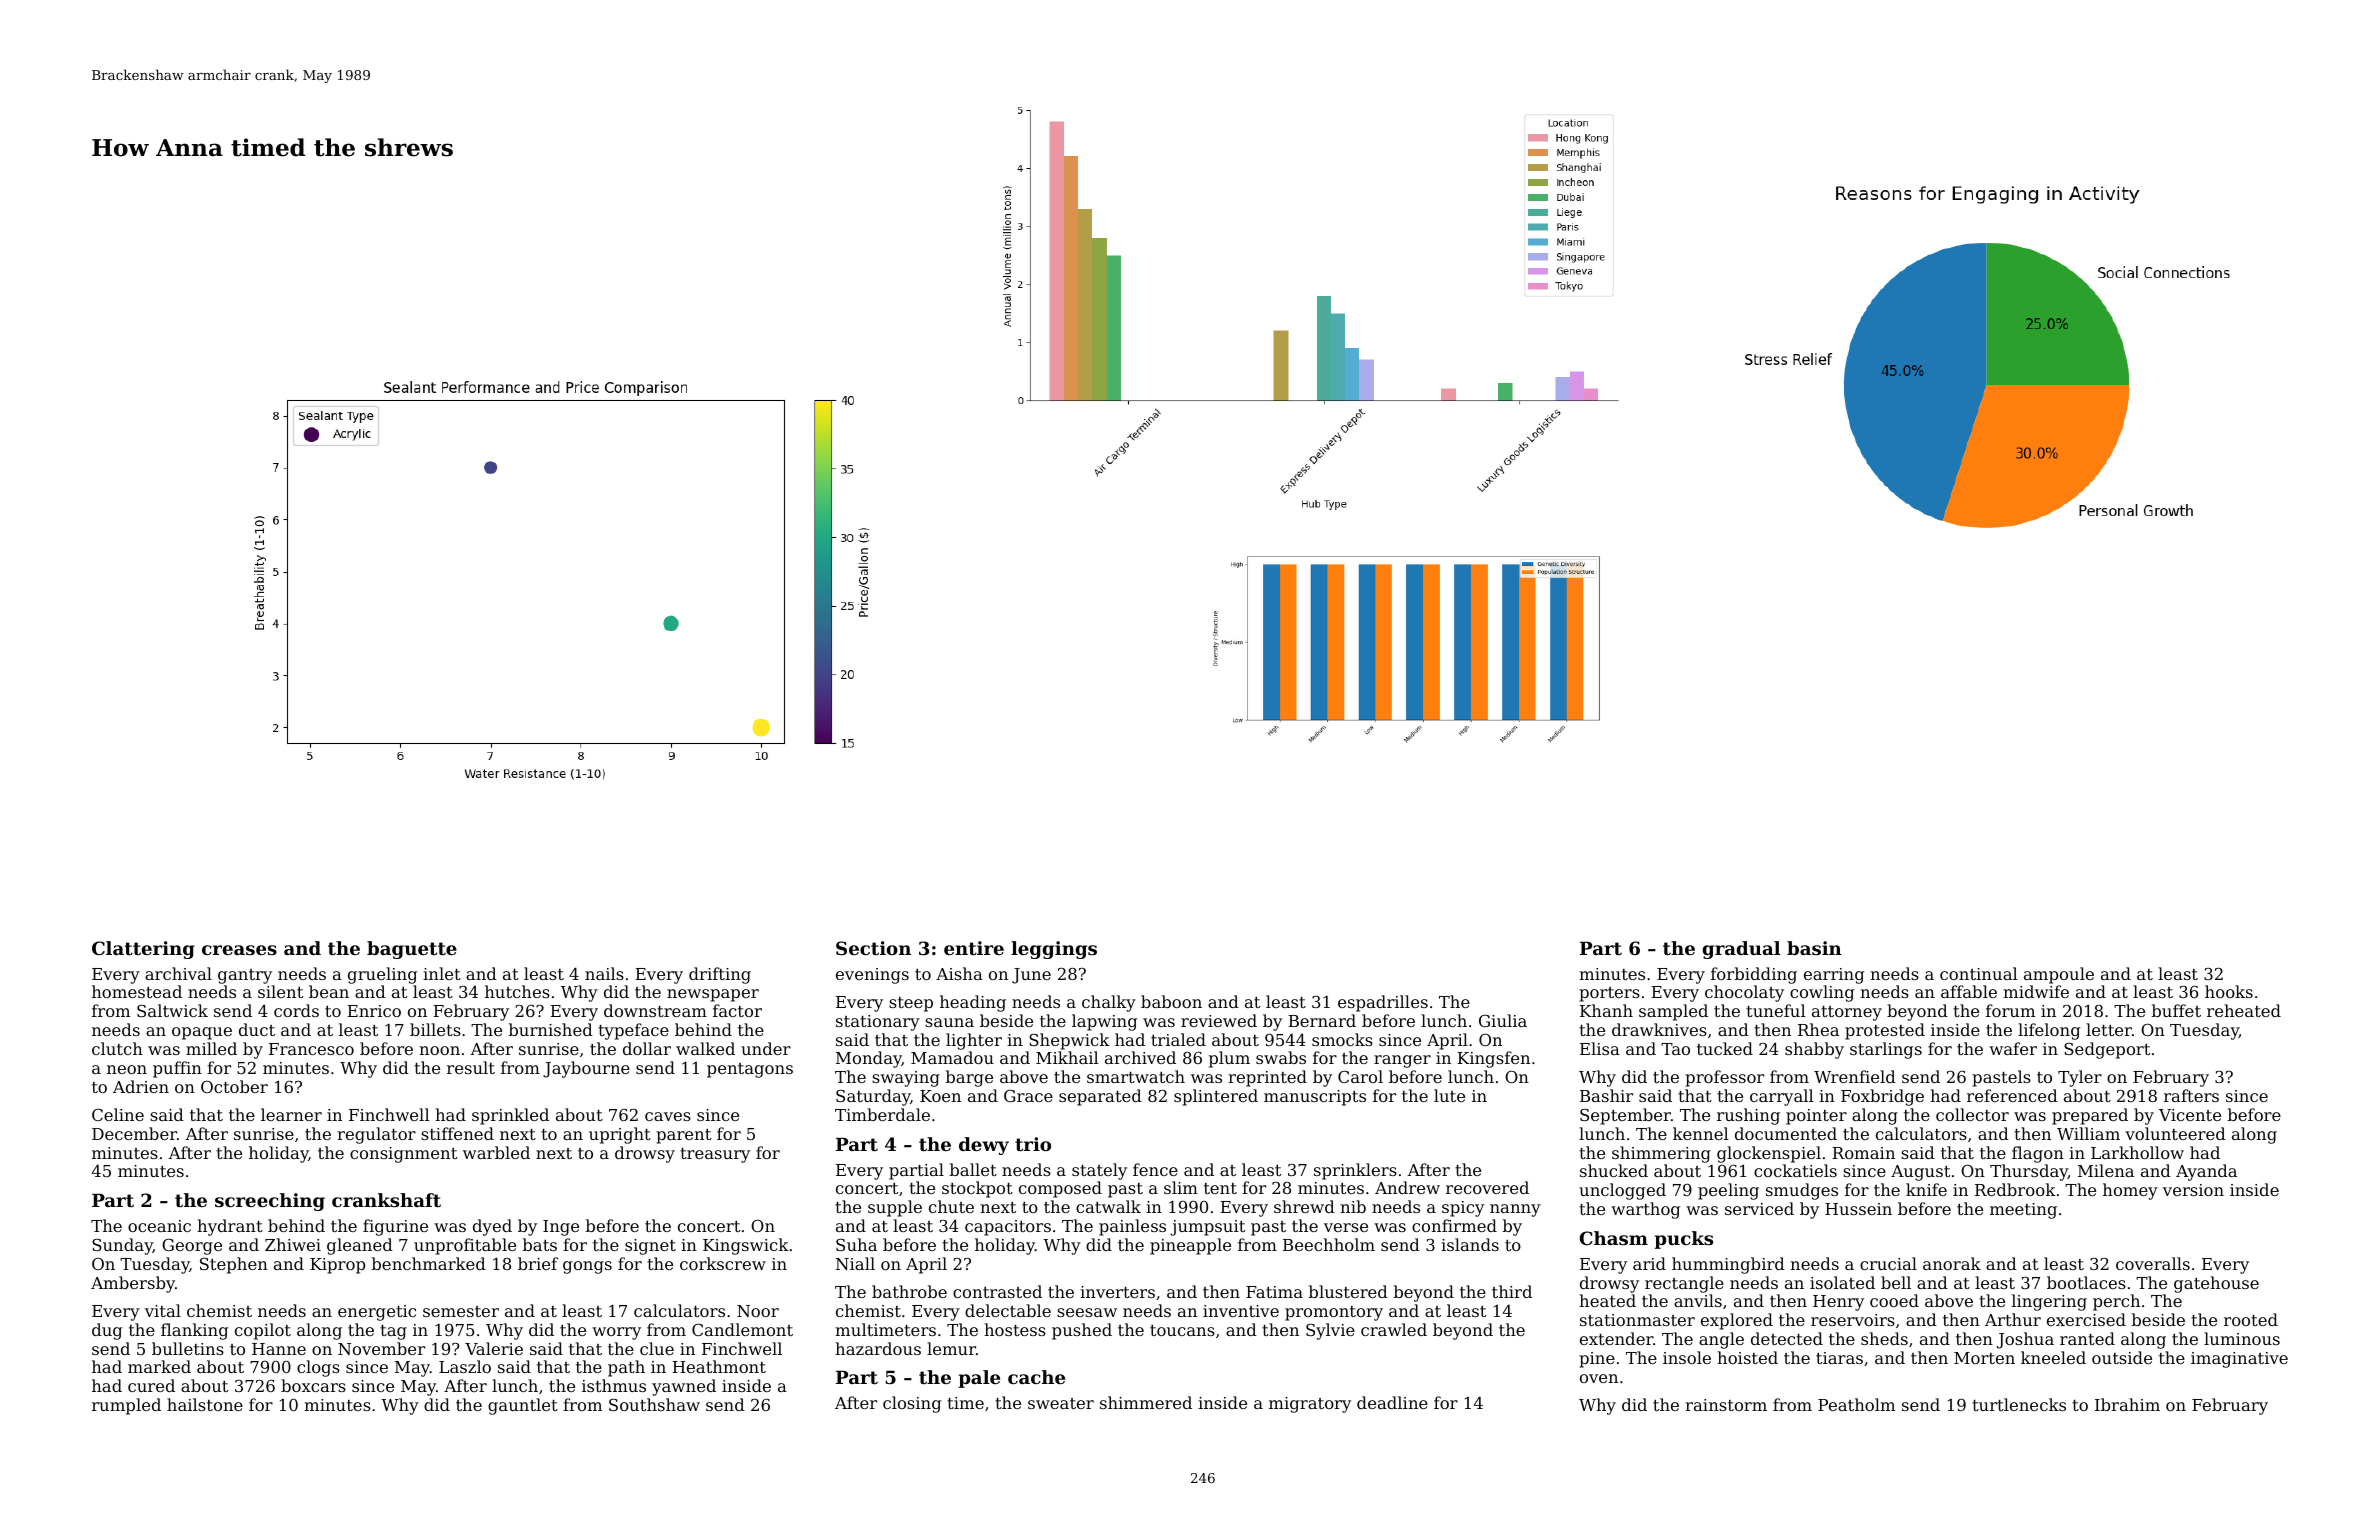  I want to click on ballet, so click(973, 1169).
